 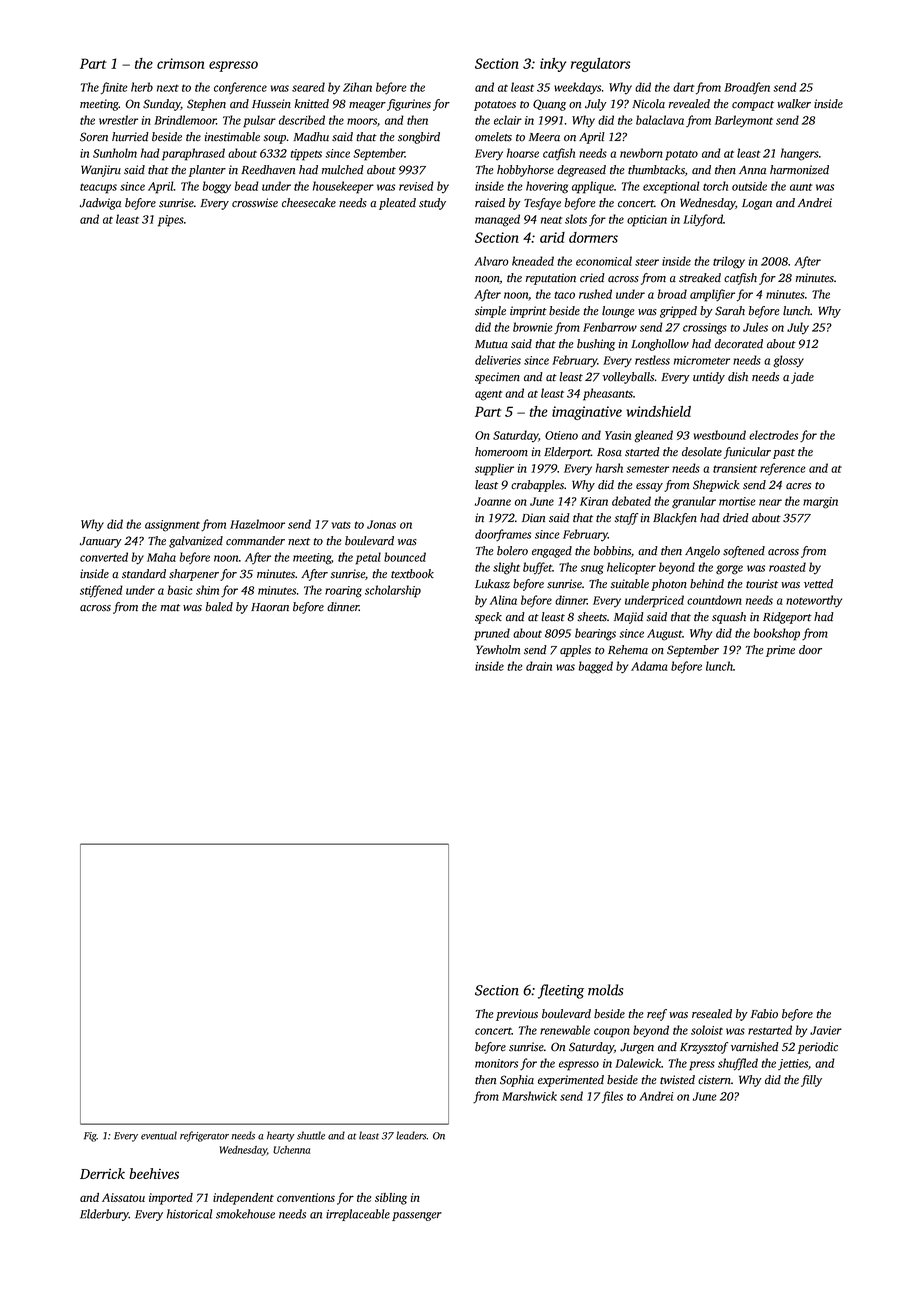 What do you see at coordinates (780, 651) in the screenshot?
I see `prime` at bounding box center [780, 651].
